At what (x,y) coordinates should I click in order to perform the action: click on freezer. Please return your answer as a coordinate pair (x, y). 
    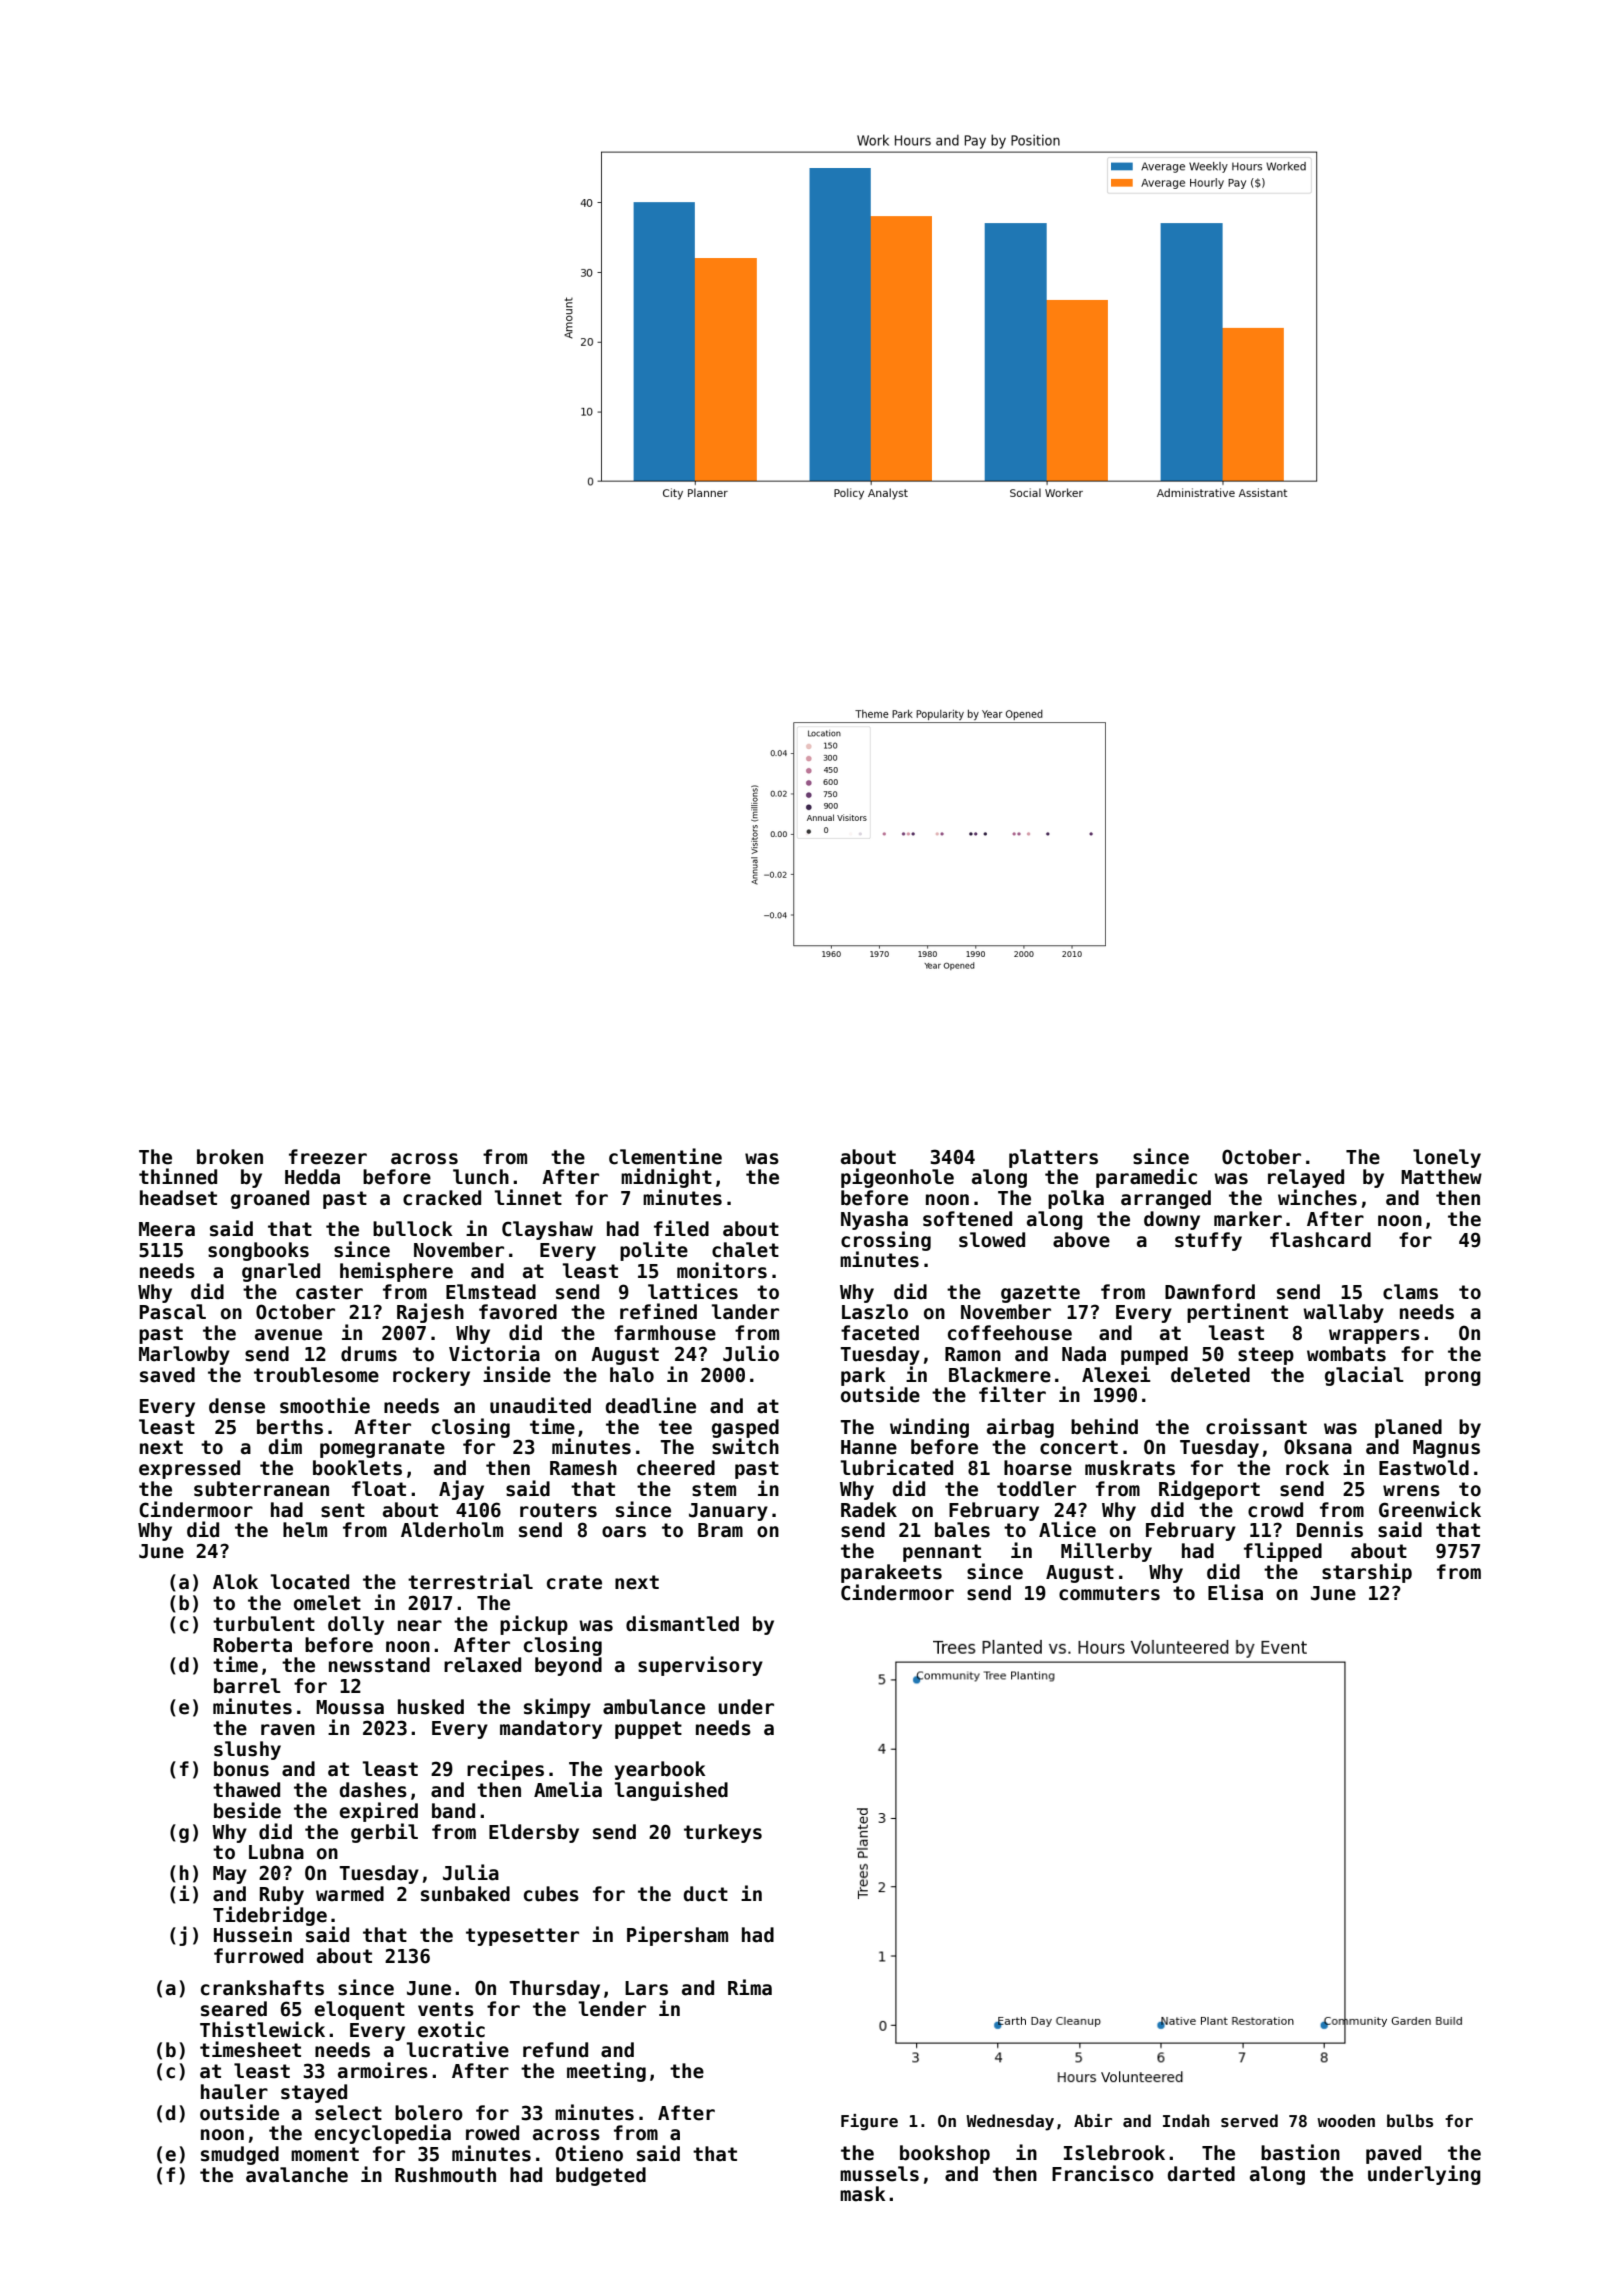
    Looking at the image, I should click on (328, 1157).
